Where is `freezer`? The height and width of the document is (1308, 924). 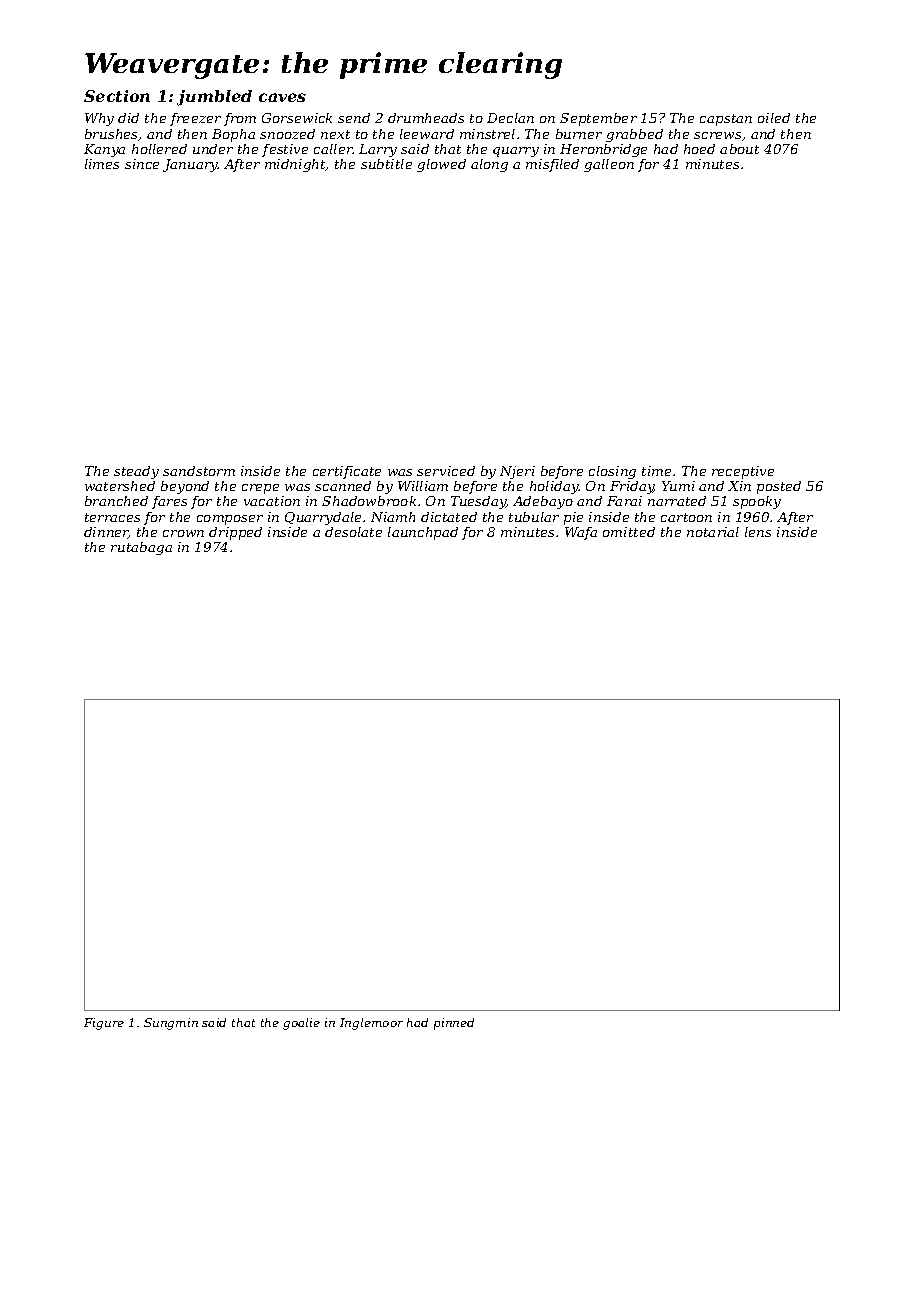
freezer is located at coordinates (195, 119).
